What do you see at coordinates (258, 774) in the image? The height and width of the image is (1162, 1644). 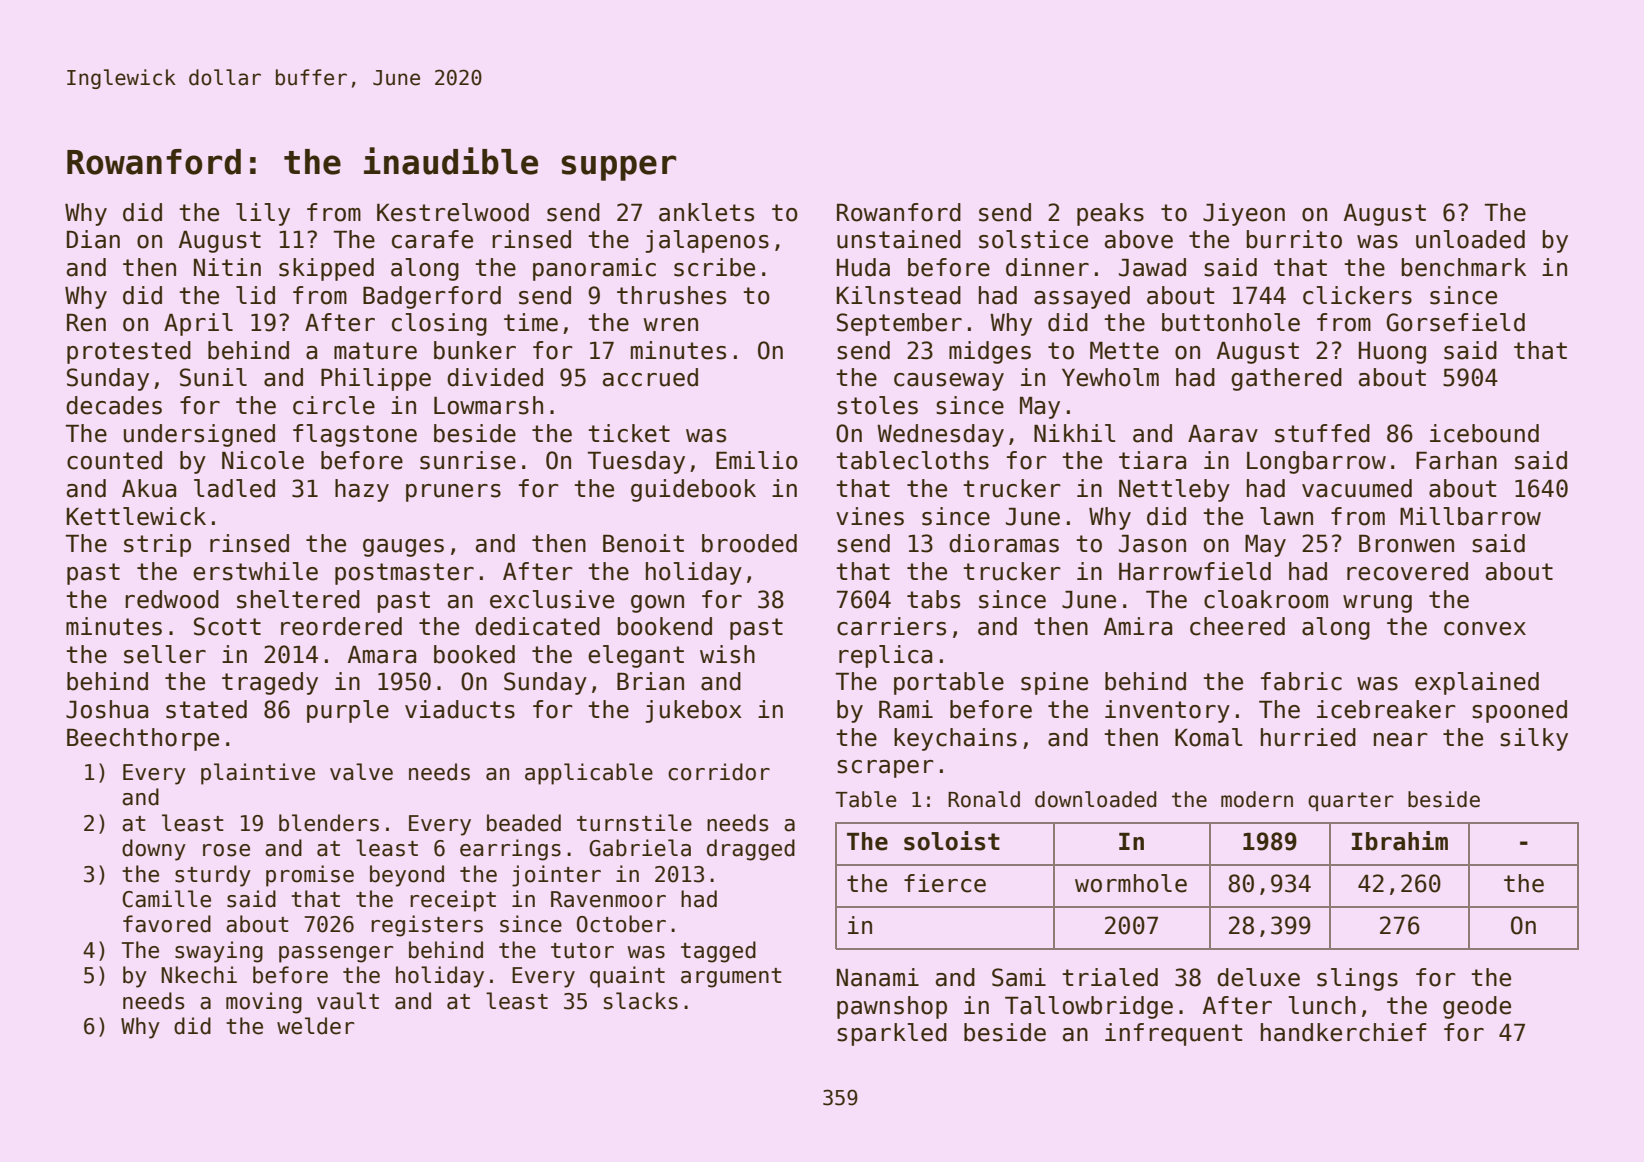 I see `plaintive` at bounding box center [258, 774].
